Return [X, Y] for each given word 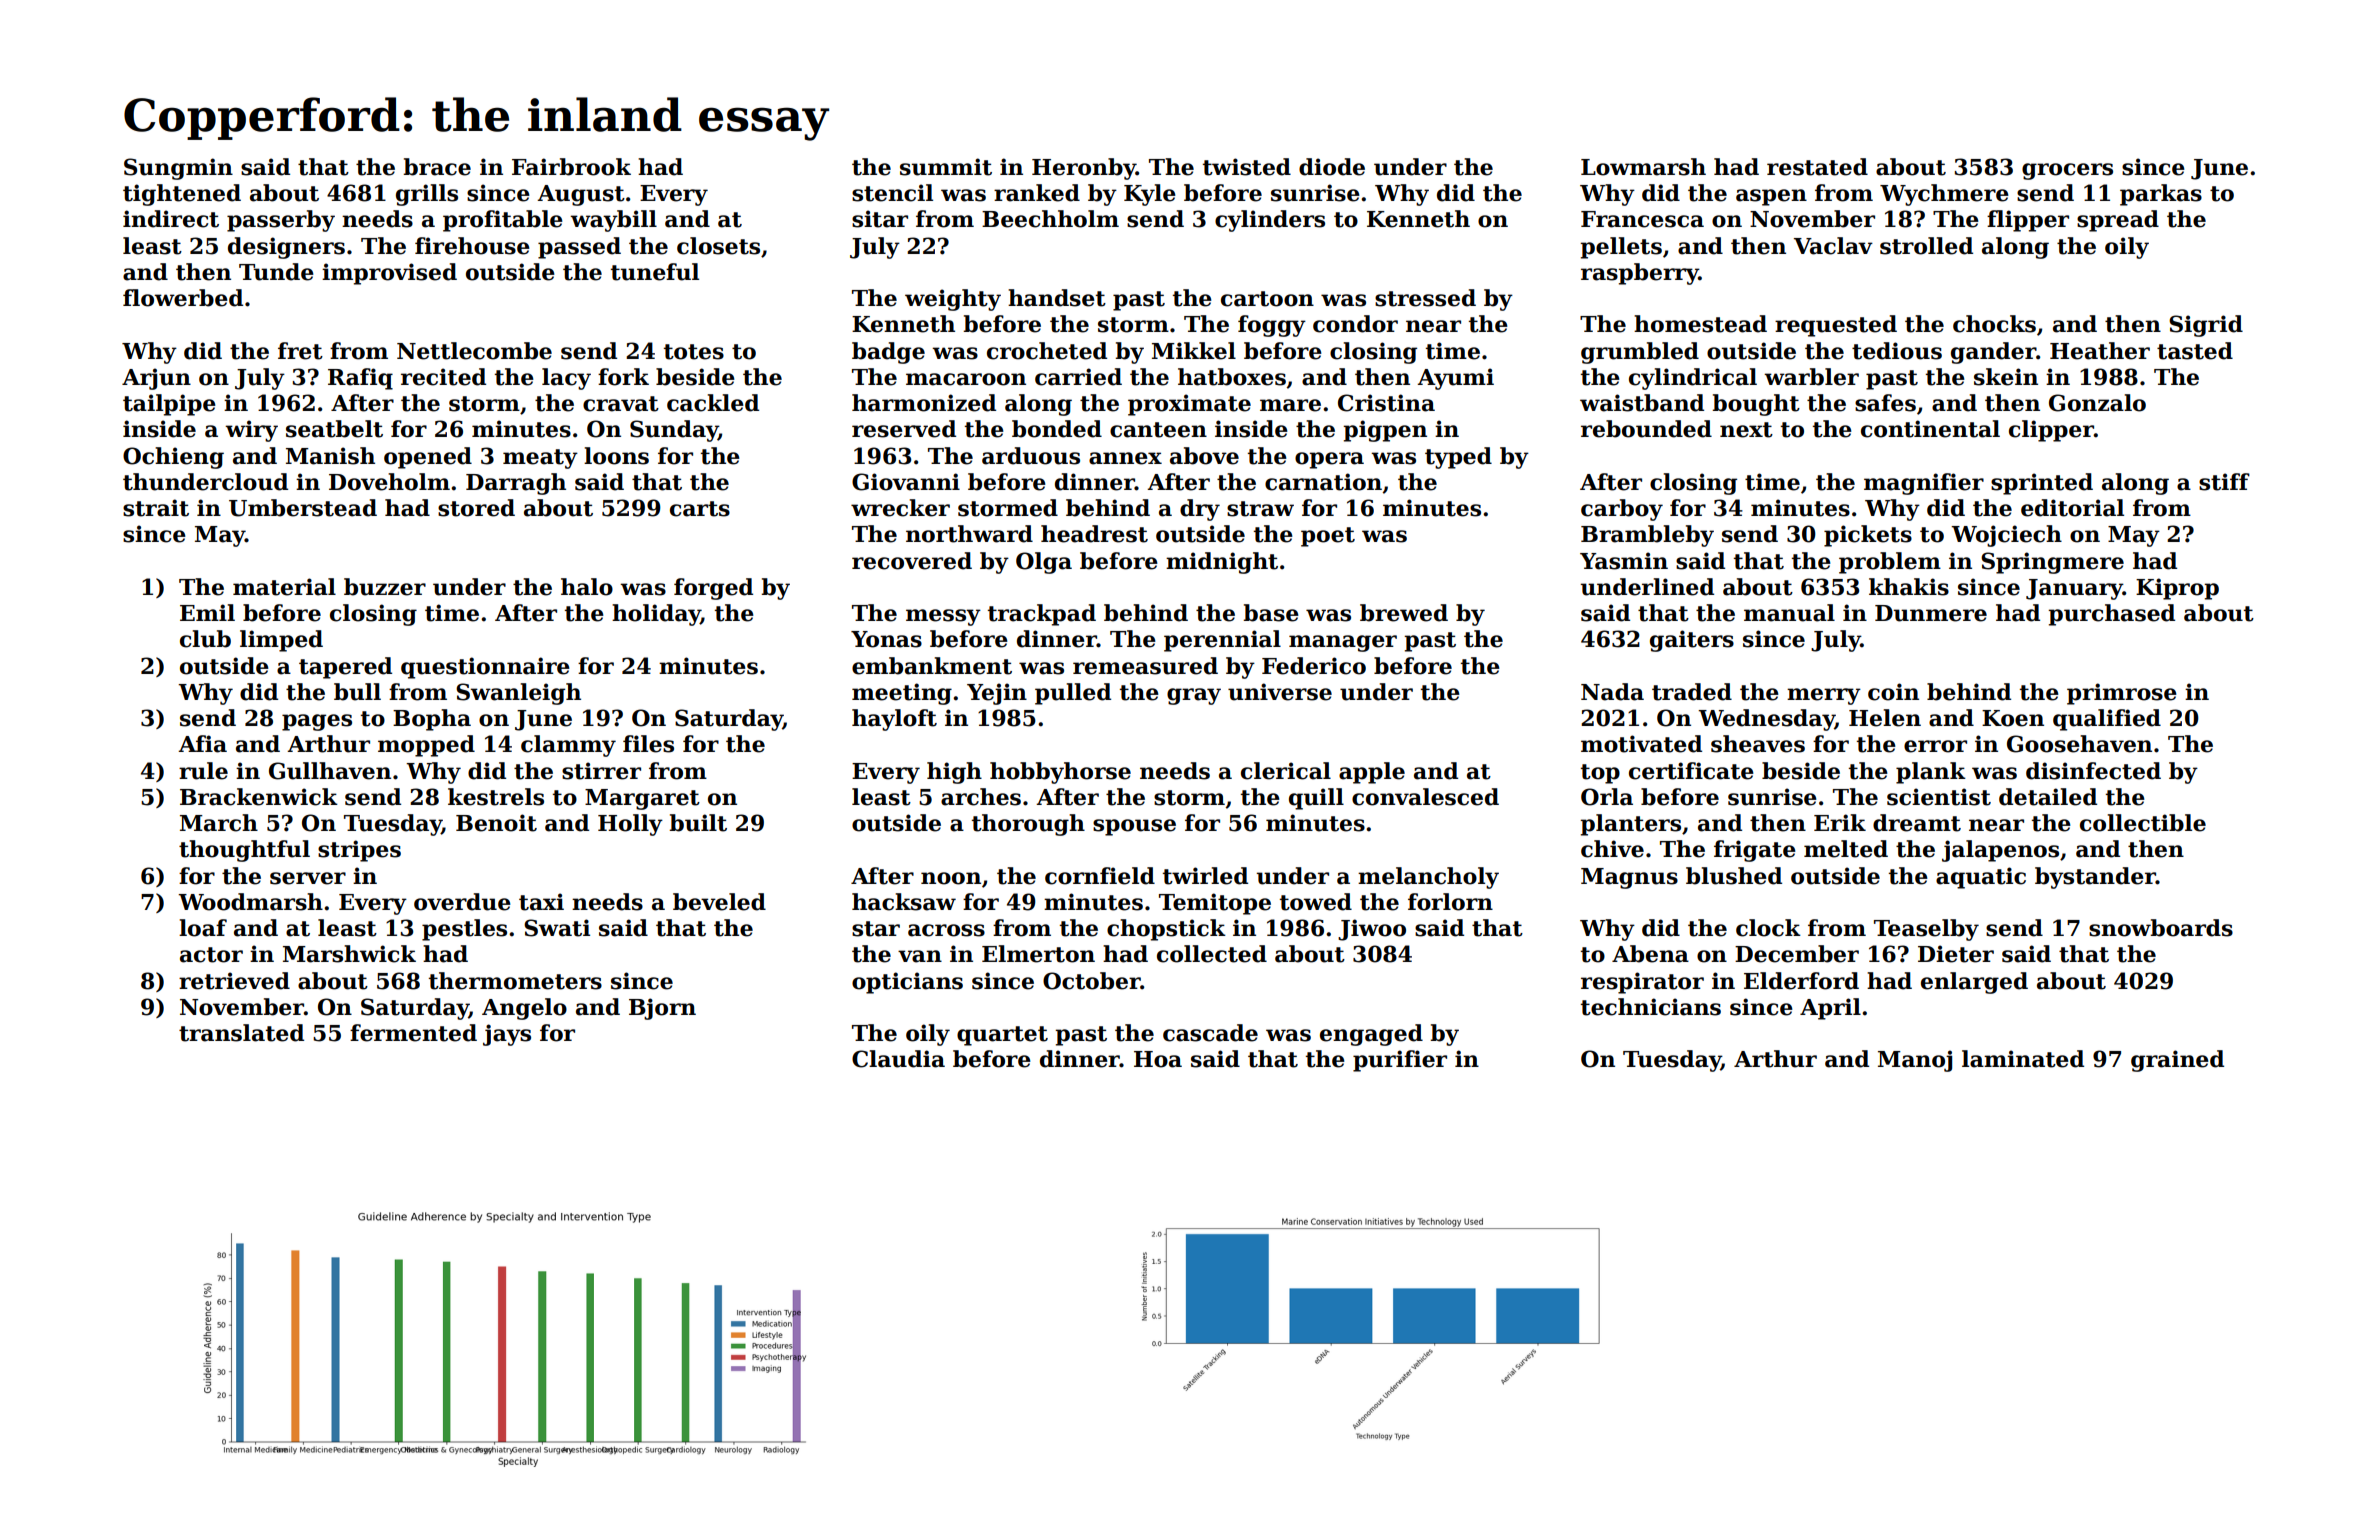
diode [1332, 167]
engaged [1371, 1035]
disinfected [2093, 771]
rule [203, 771]
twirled [1205, 876]
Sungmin [178, 169]
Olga [1044, 563]
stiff [2224, 482]
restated [1817, 167]
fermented [413, 1033]
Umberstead [303, 508]
